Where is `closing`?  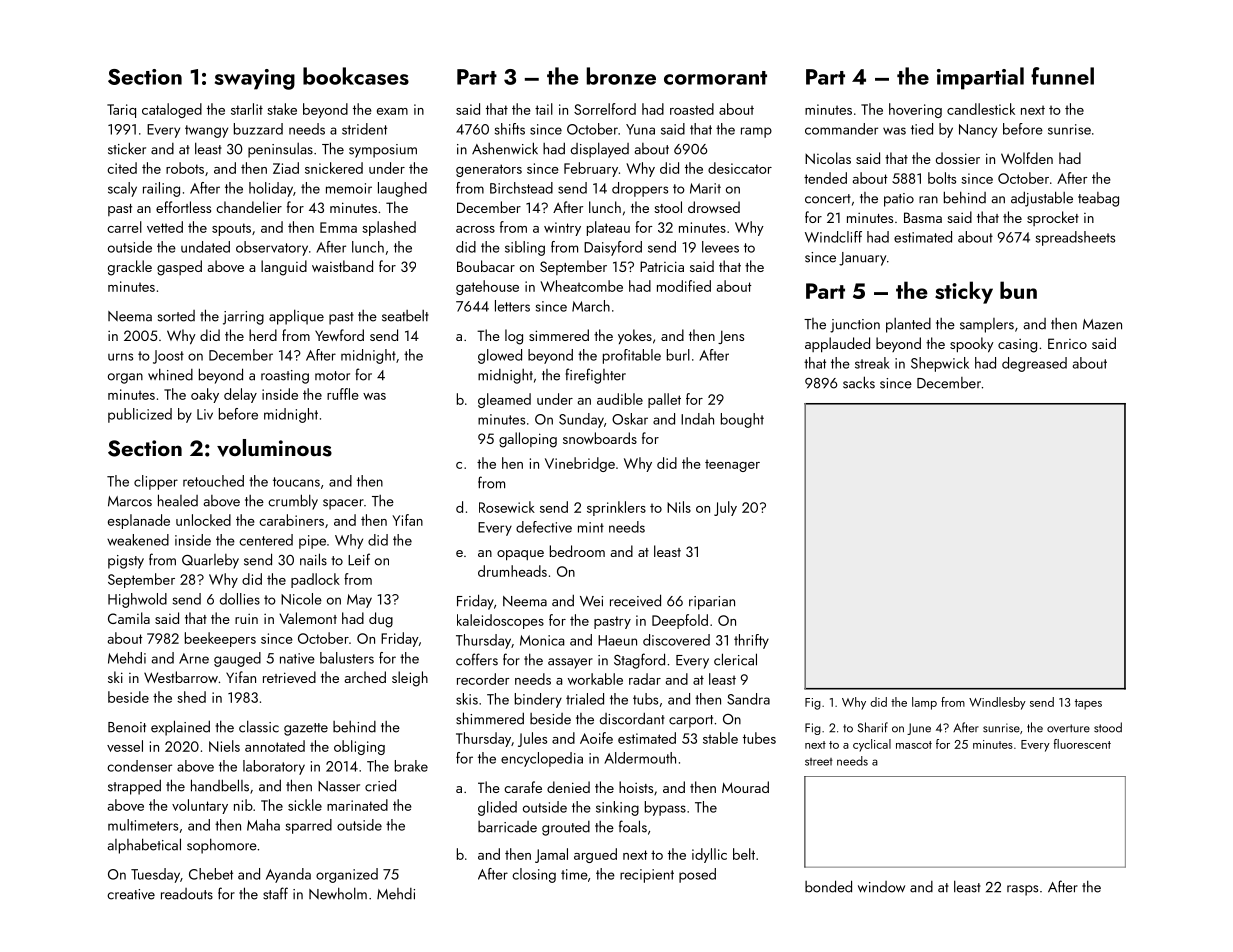 closing is located at coordinates (534, 875).
